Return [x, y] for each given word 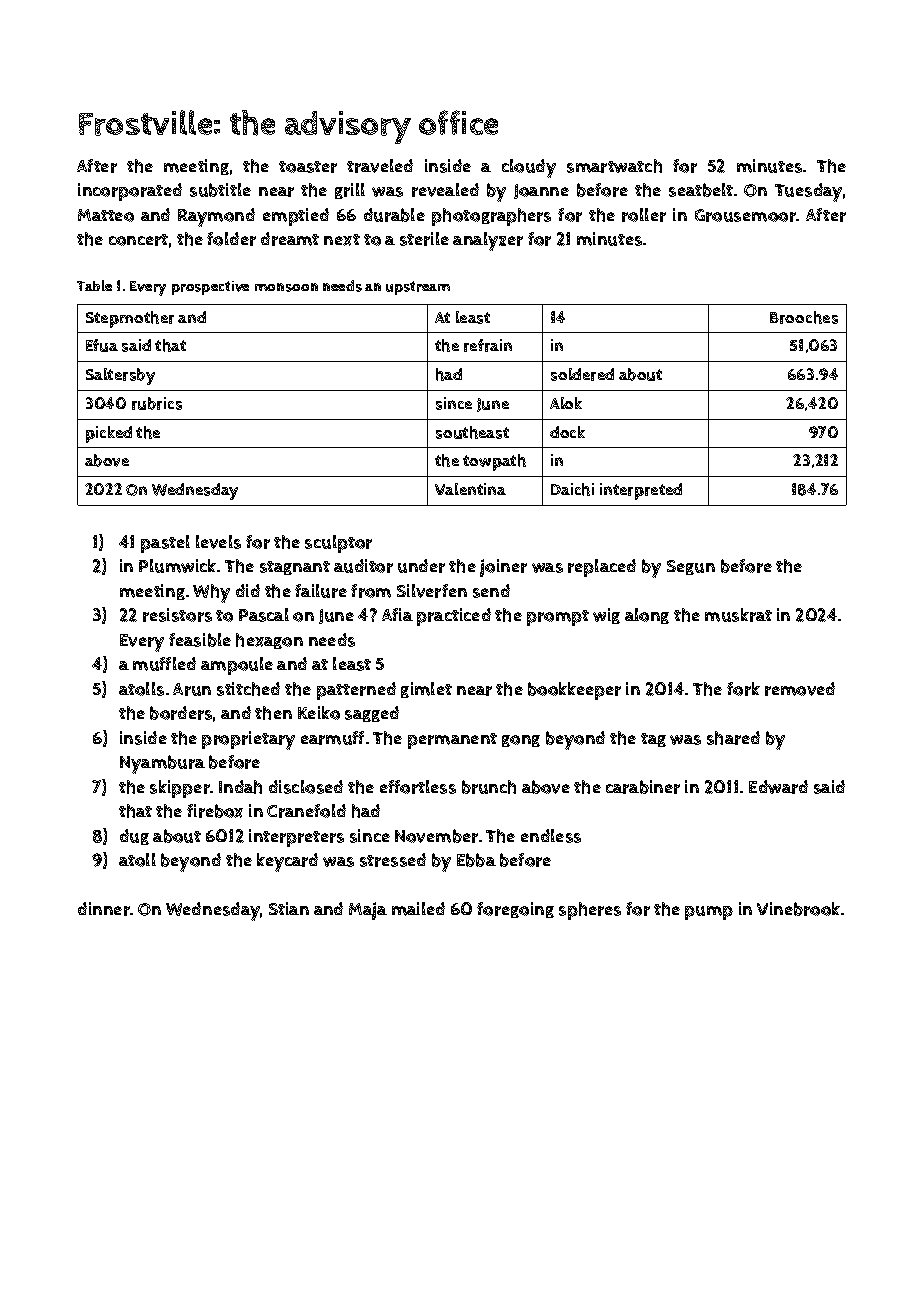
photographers [491, 217]
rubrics [157, 403]
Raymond [216, 217]
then [273, 713]
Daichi [572, 489]
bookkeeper [574, 691]
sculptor [338, 544]
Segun [691, 567]
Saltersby [120, 376]
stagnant [295, 568]
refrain [488, 345]
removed [800, 689]
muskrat [738, 615]
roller [644, 215]
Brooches [804, 317]
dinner [104, 909]
